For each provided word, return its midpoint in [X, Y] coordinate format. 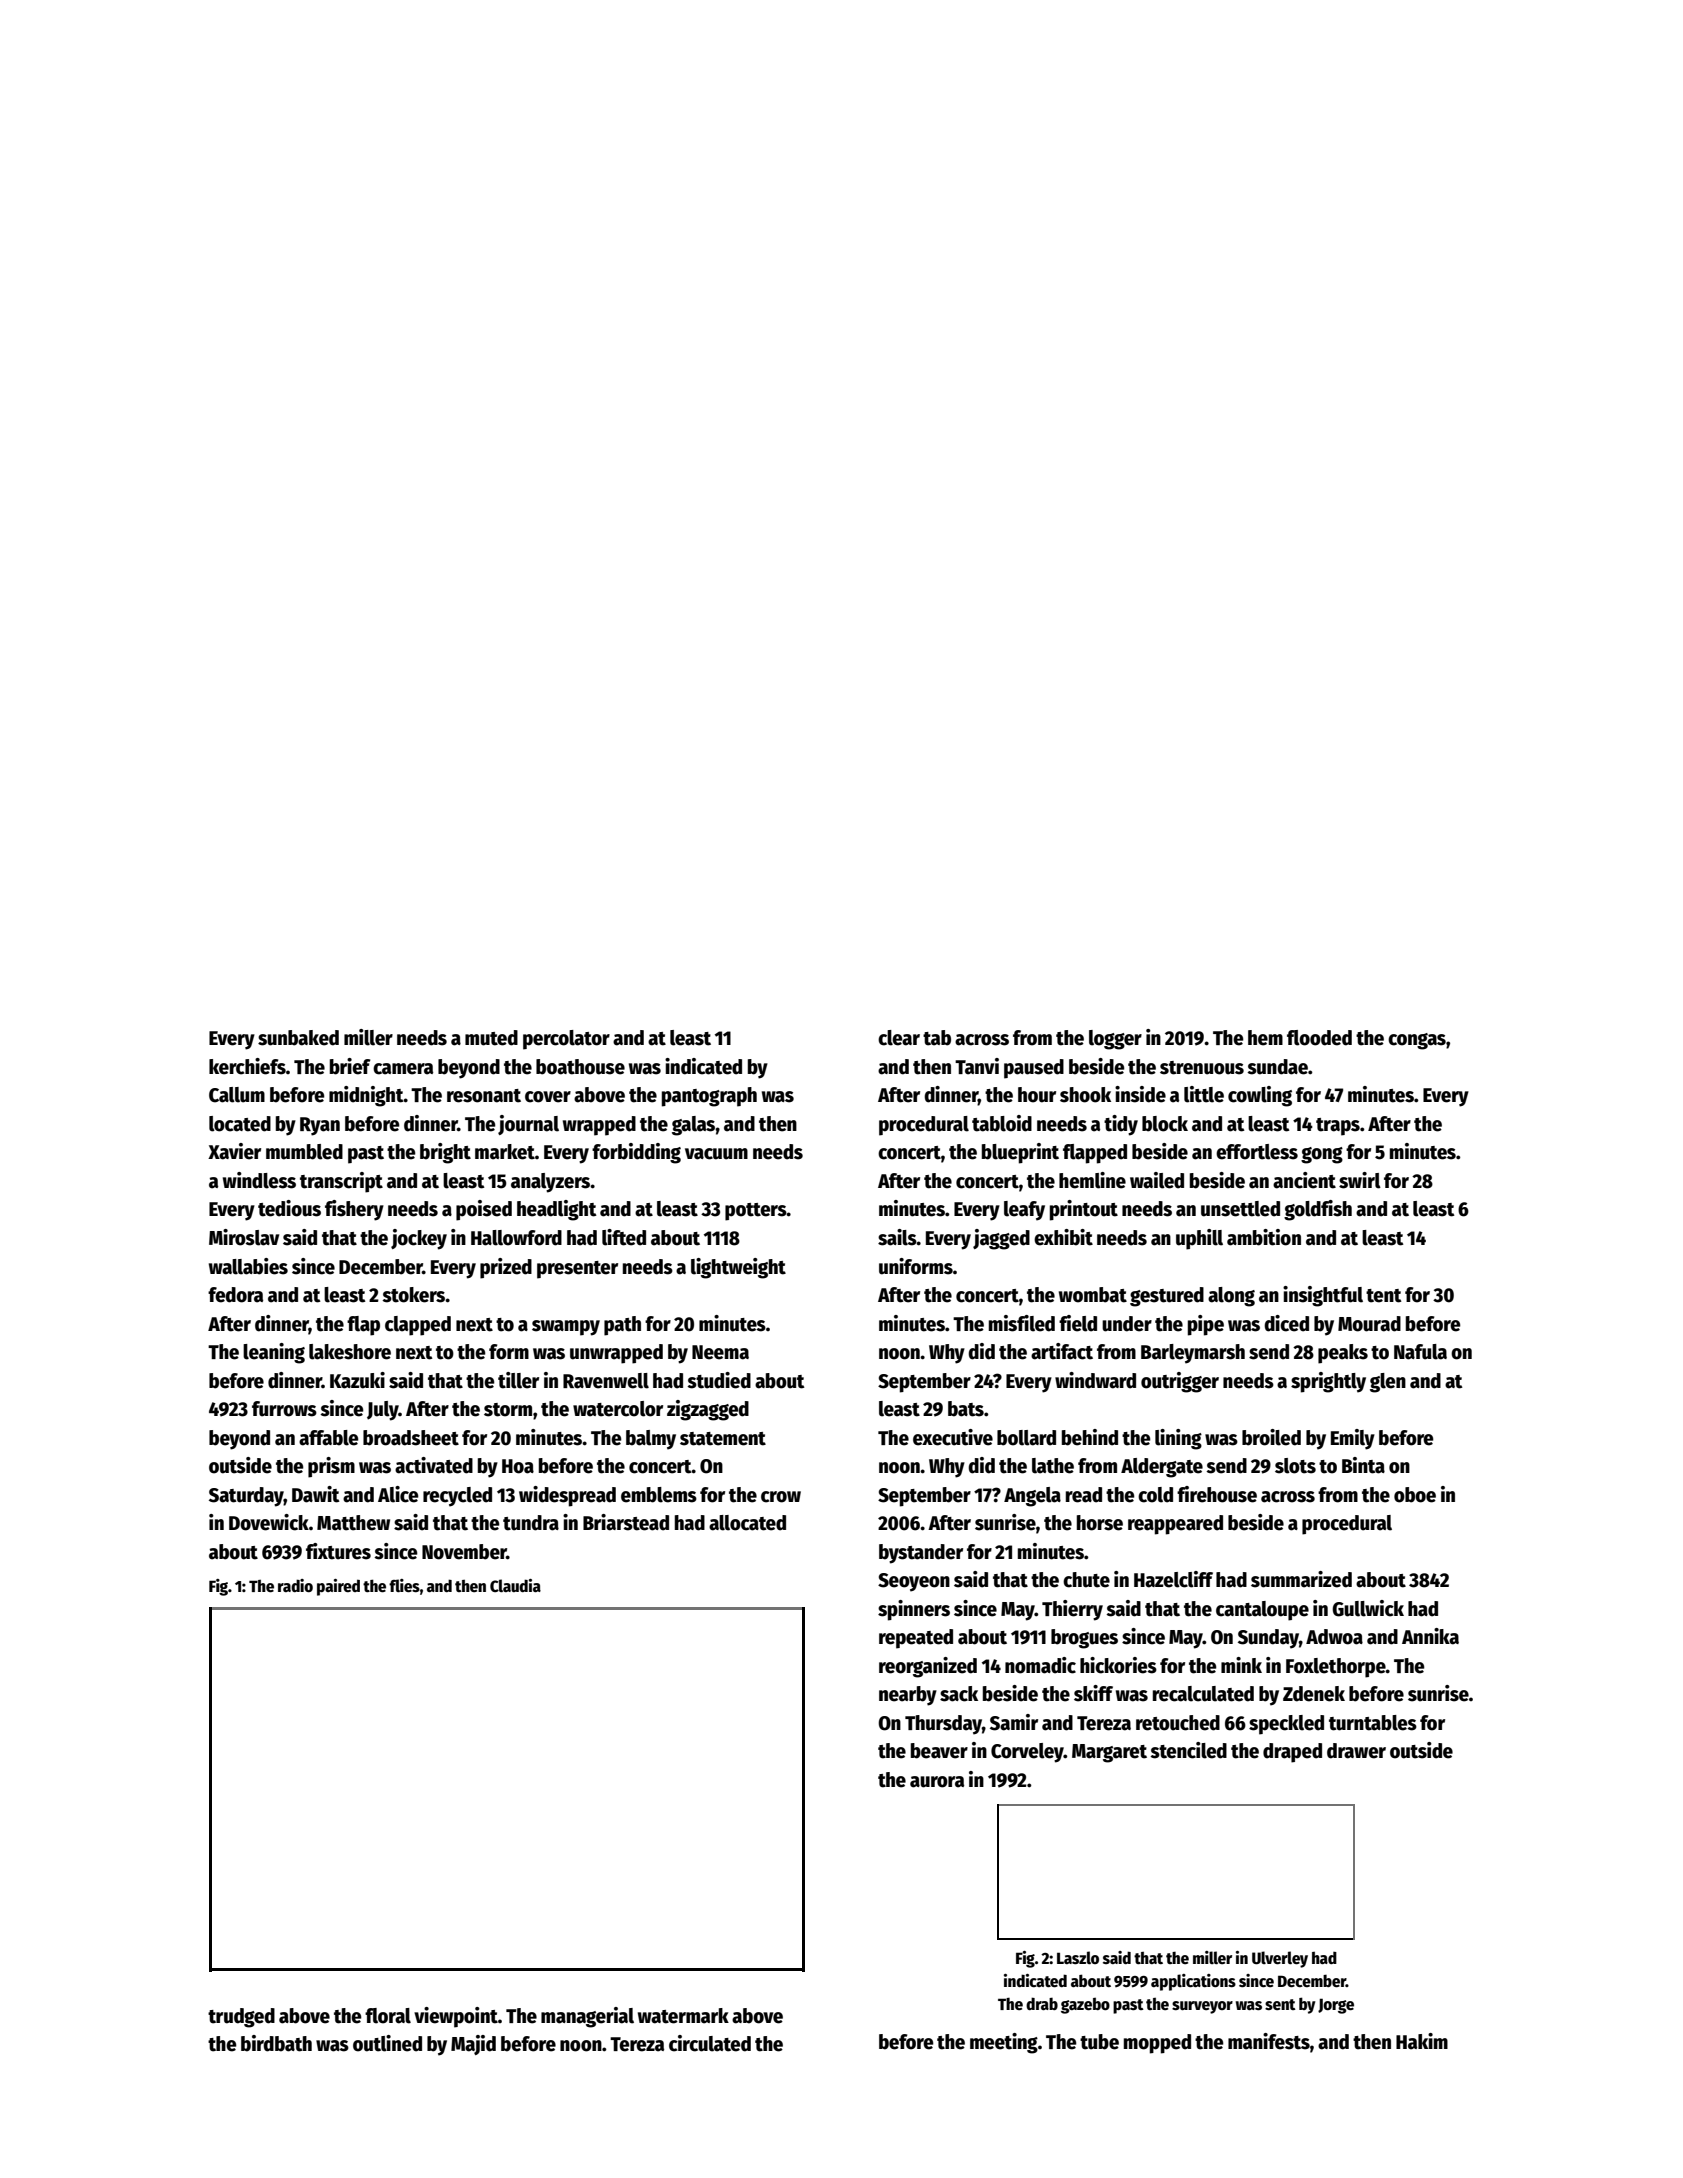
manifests [1269, 2041]
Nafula [1420, 1352]
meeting [1004, 2043]
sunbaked [298, 1038]
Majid [473, 2045]
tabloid [1002, 1123]
